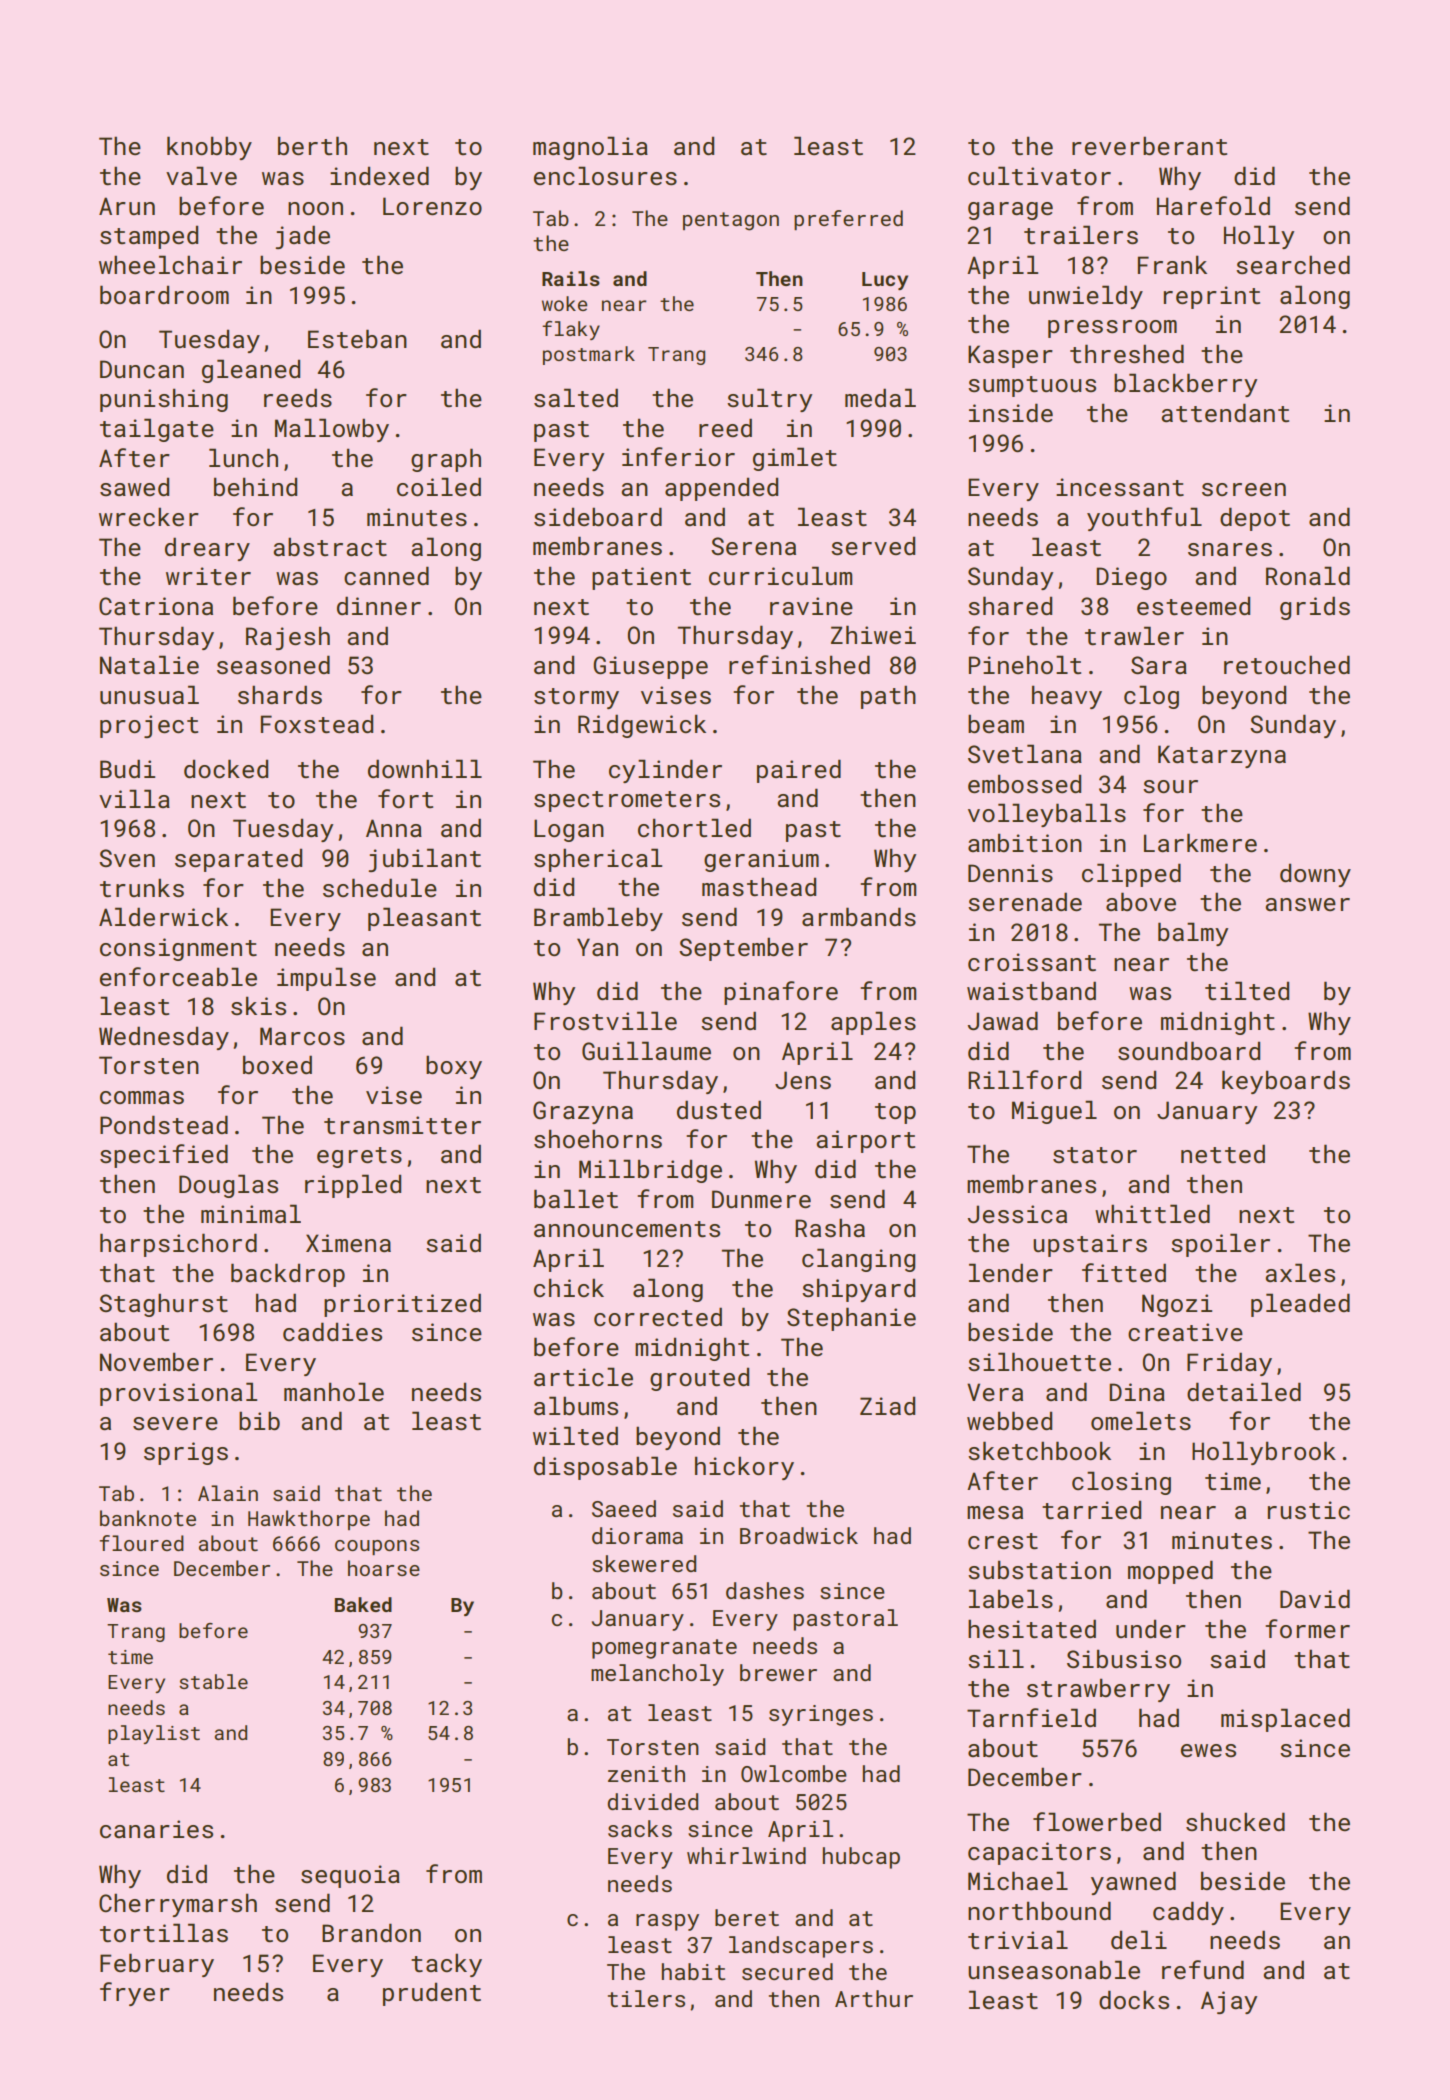 This page has width=1450, height=2100. Describe the element at coordinates (148, 1518) in the page. I see `banknote` at that location.
